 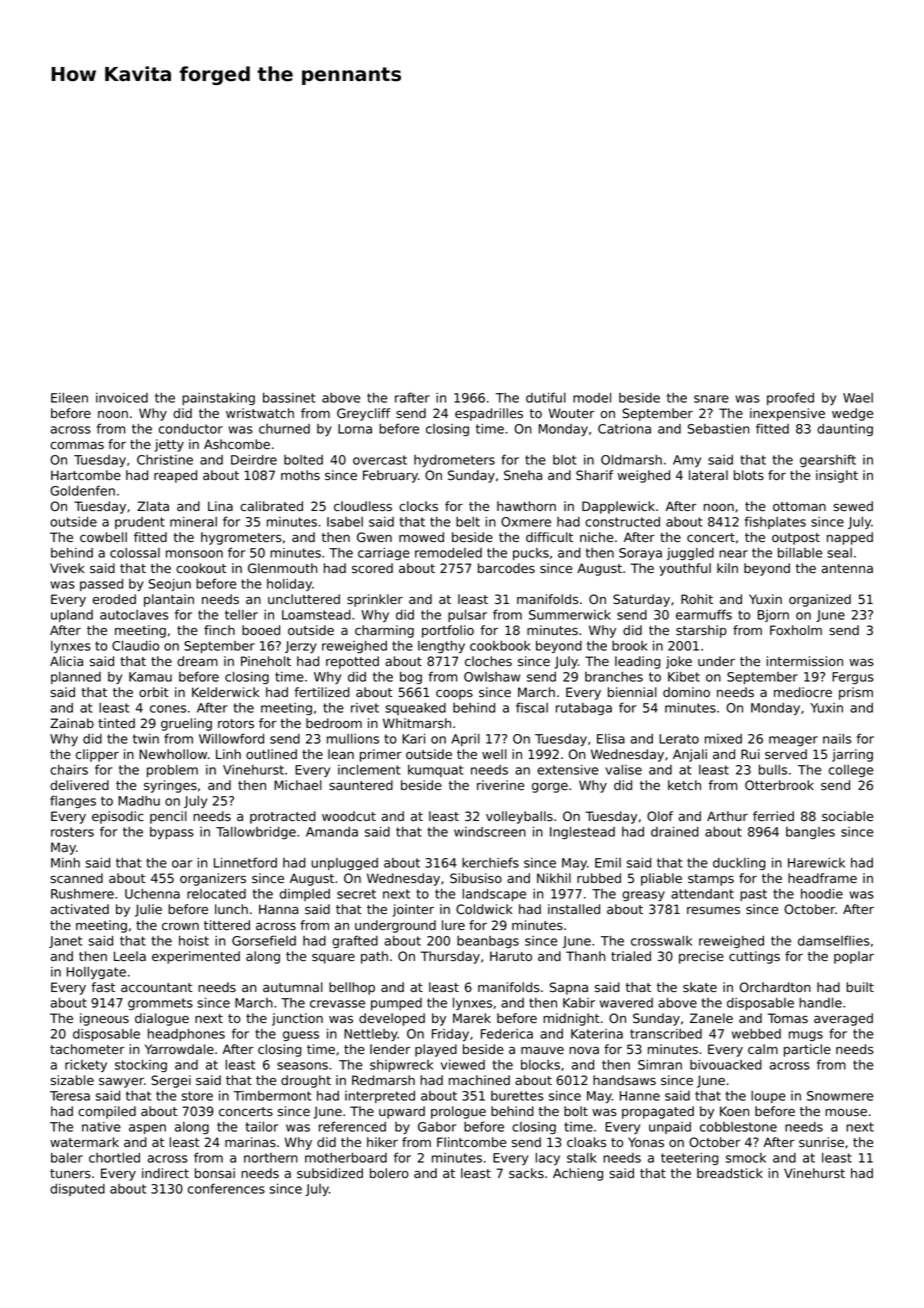 What do you see at coordinates (730, 1173) in the page?
I see `breadstick` at bounding box center [730, 1173].
